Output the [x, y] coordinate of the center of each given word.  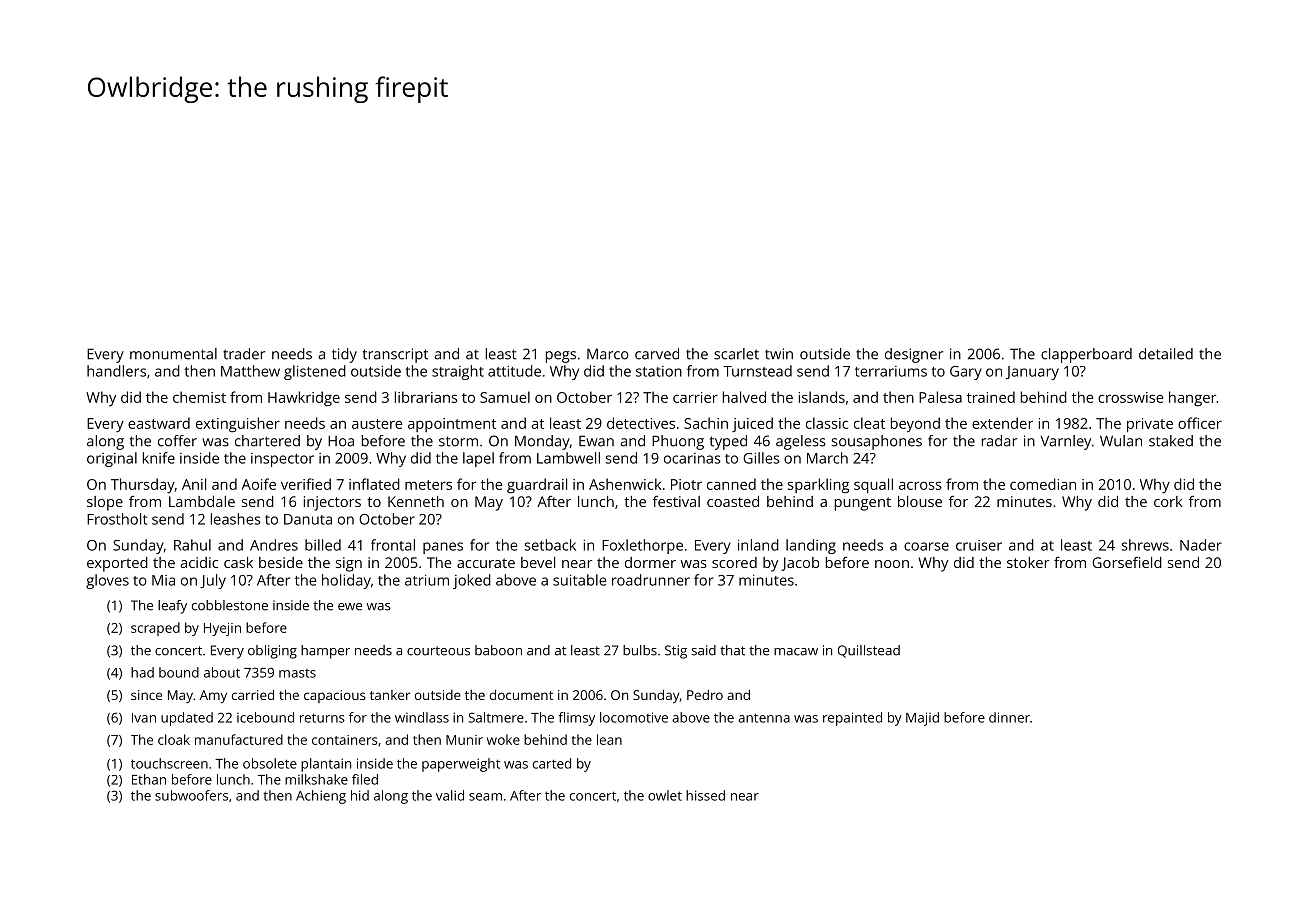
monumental [173, 354]
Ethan [149, 779]
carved [657, 354]
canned [731, 484]
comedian [1043, 484]
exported [117, 564]
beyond [915, 425]
